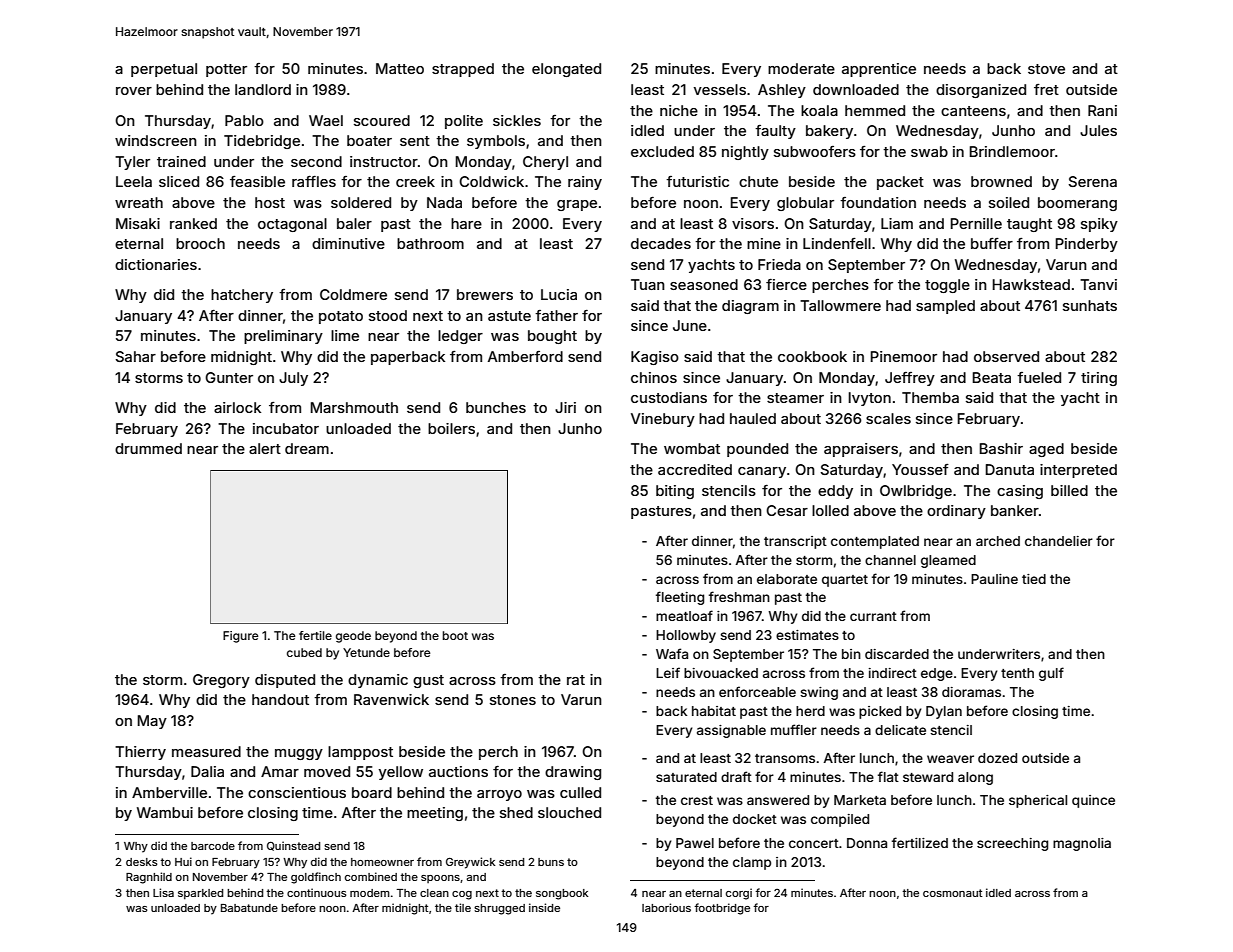  What do you see at coordinates (545, 163) in the screenshot?
I see `Cheryl` at bounding box center [545, 163].
